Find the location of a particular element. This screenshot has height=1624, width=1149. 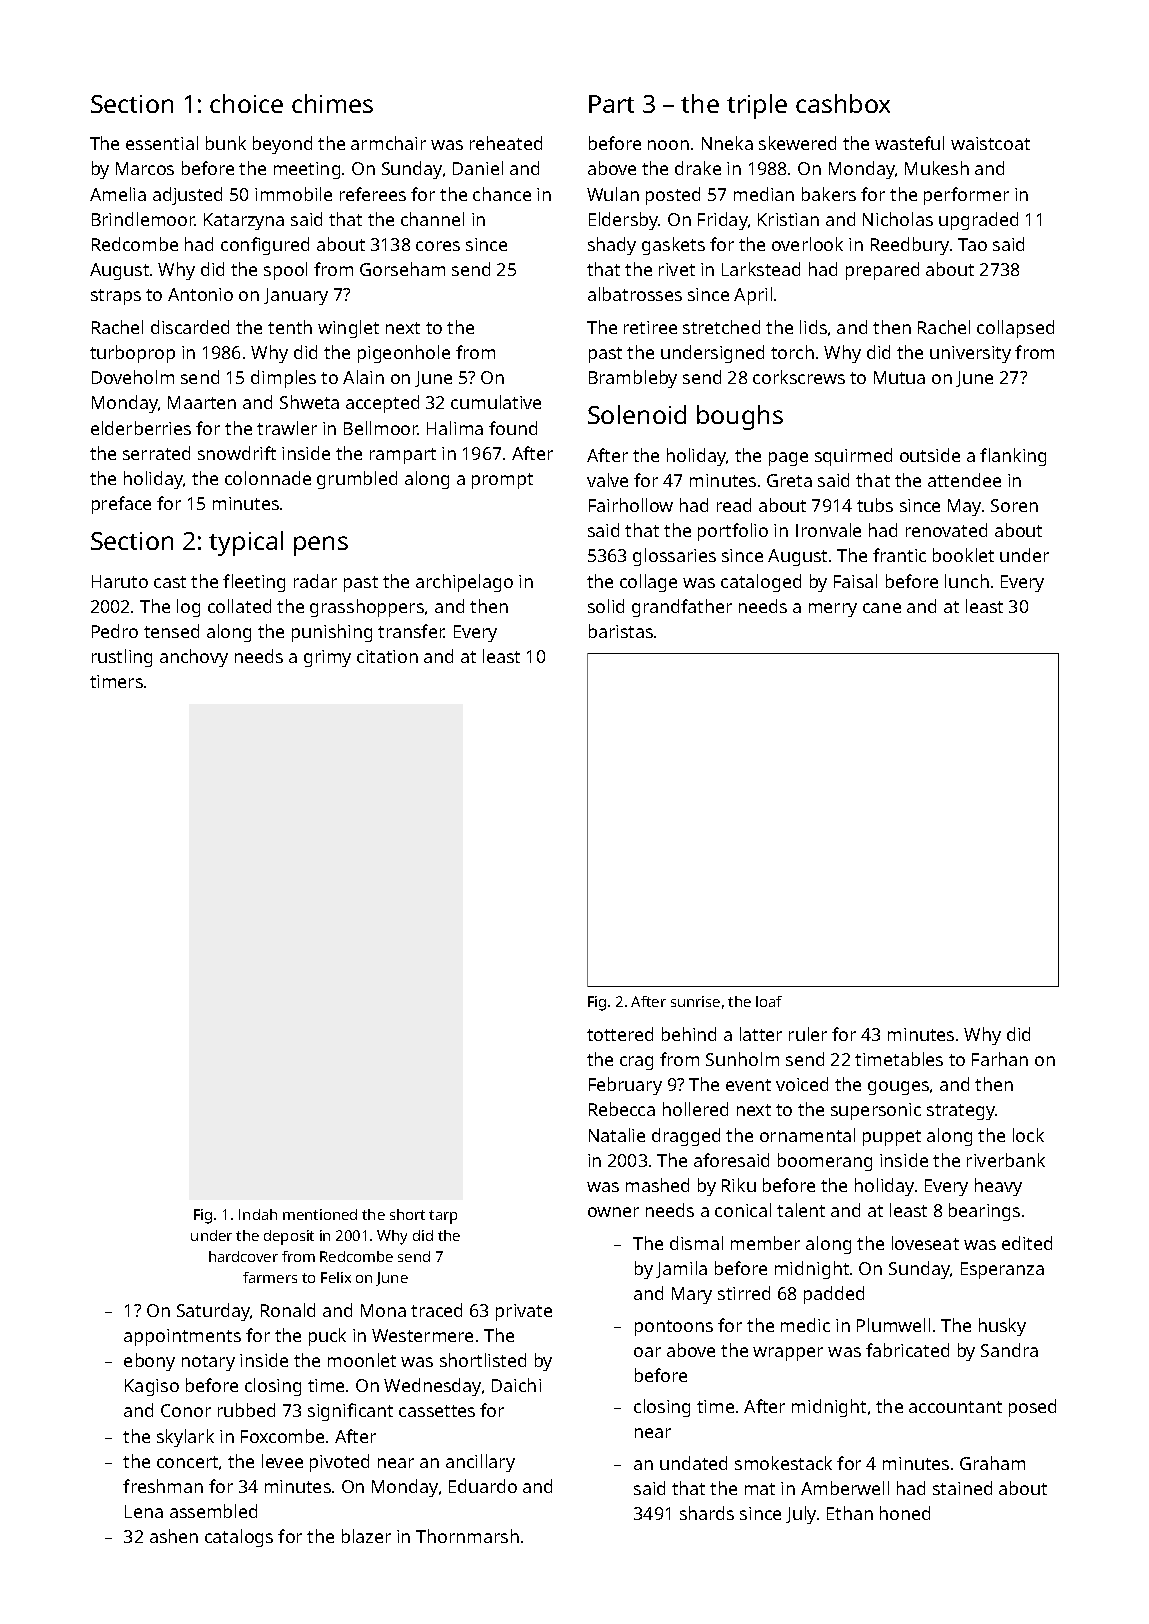

boughs is located at coordinates (740, 417).
